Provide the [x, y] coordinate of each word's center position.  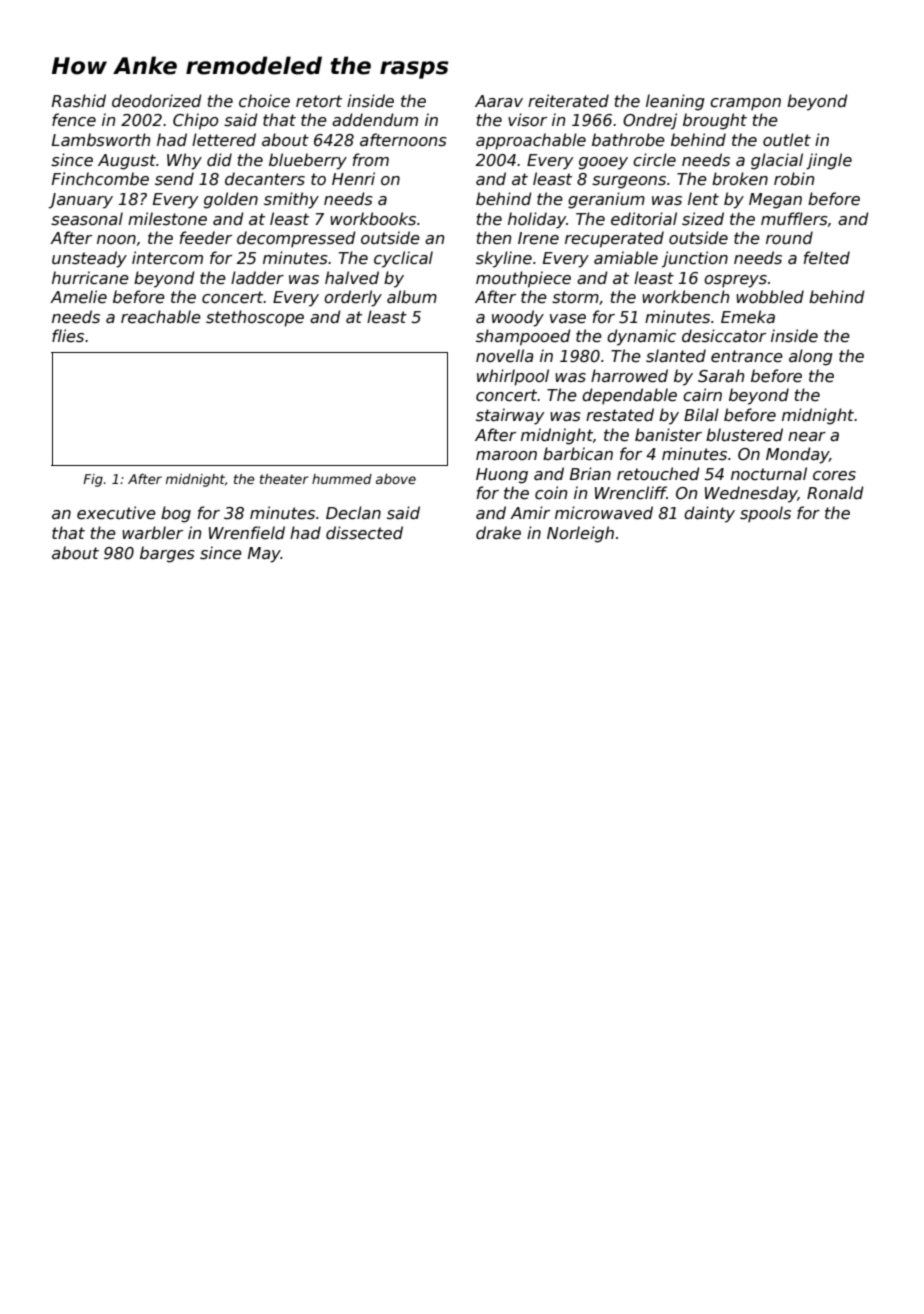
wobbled [770, 296]
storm [575, 297]
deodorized [157, 101]
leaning [675, 102]
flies [68, 336]
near [807, 436]
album [412, 296]
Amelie [78, 296]
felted [827, 257]
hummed [342, 479]
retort [319, 101]
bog [176, 514]
